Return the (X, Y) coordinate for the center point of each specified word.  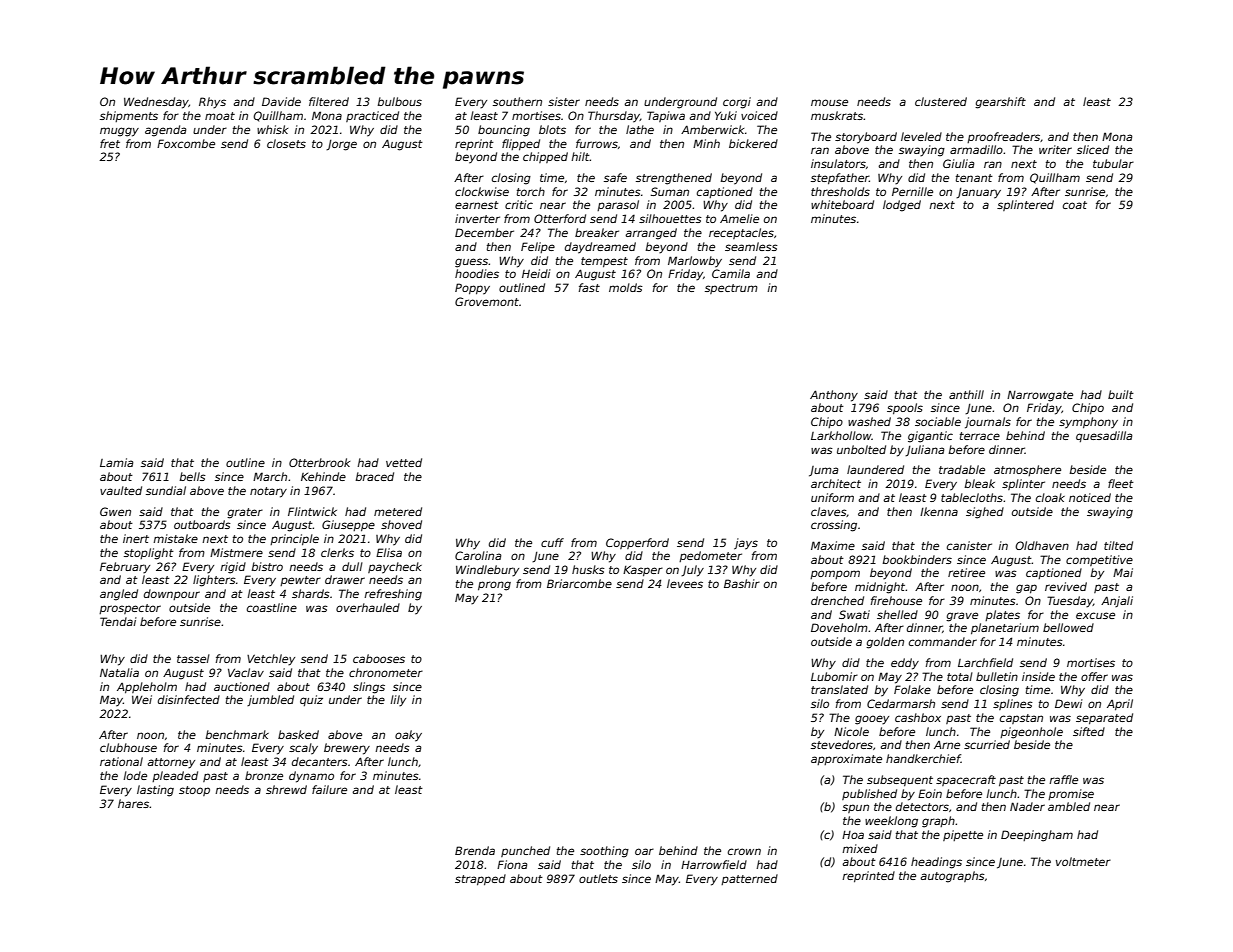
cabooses (379, 658)
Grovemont (487, 301)
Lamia (117, 462)
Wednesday (156, 103)
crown (744, 851)
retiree (966, 572)
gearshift (1000, 103)
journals (988, 423)
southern (517, 101)
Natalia (119, 672)
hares (133, 803)
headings (936, 863)
